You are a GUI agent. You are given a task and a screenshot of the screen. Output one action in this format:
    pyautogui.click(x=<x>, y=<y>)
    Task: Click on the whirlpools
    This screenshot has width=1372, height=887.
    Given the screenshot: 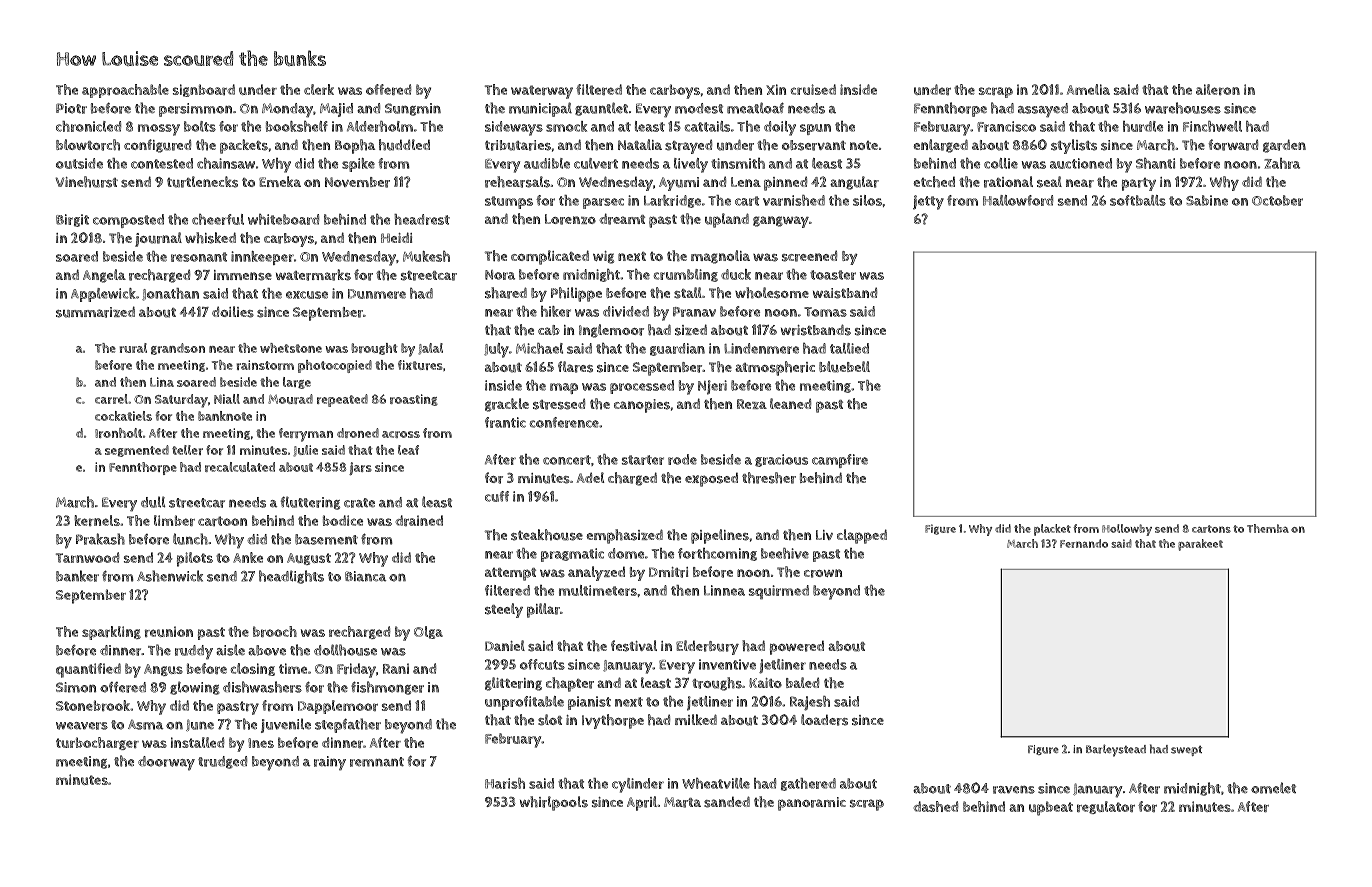 What is the action you would take?
    pyautogui.click(x=554, y=803)
